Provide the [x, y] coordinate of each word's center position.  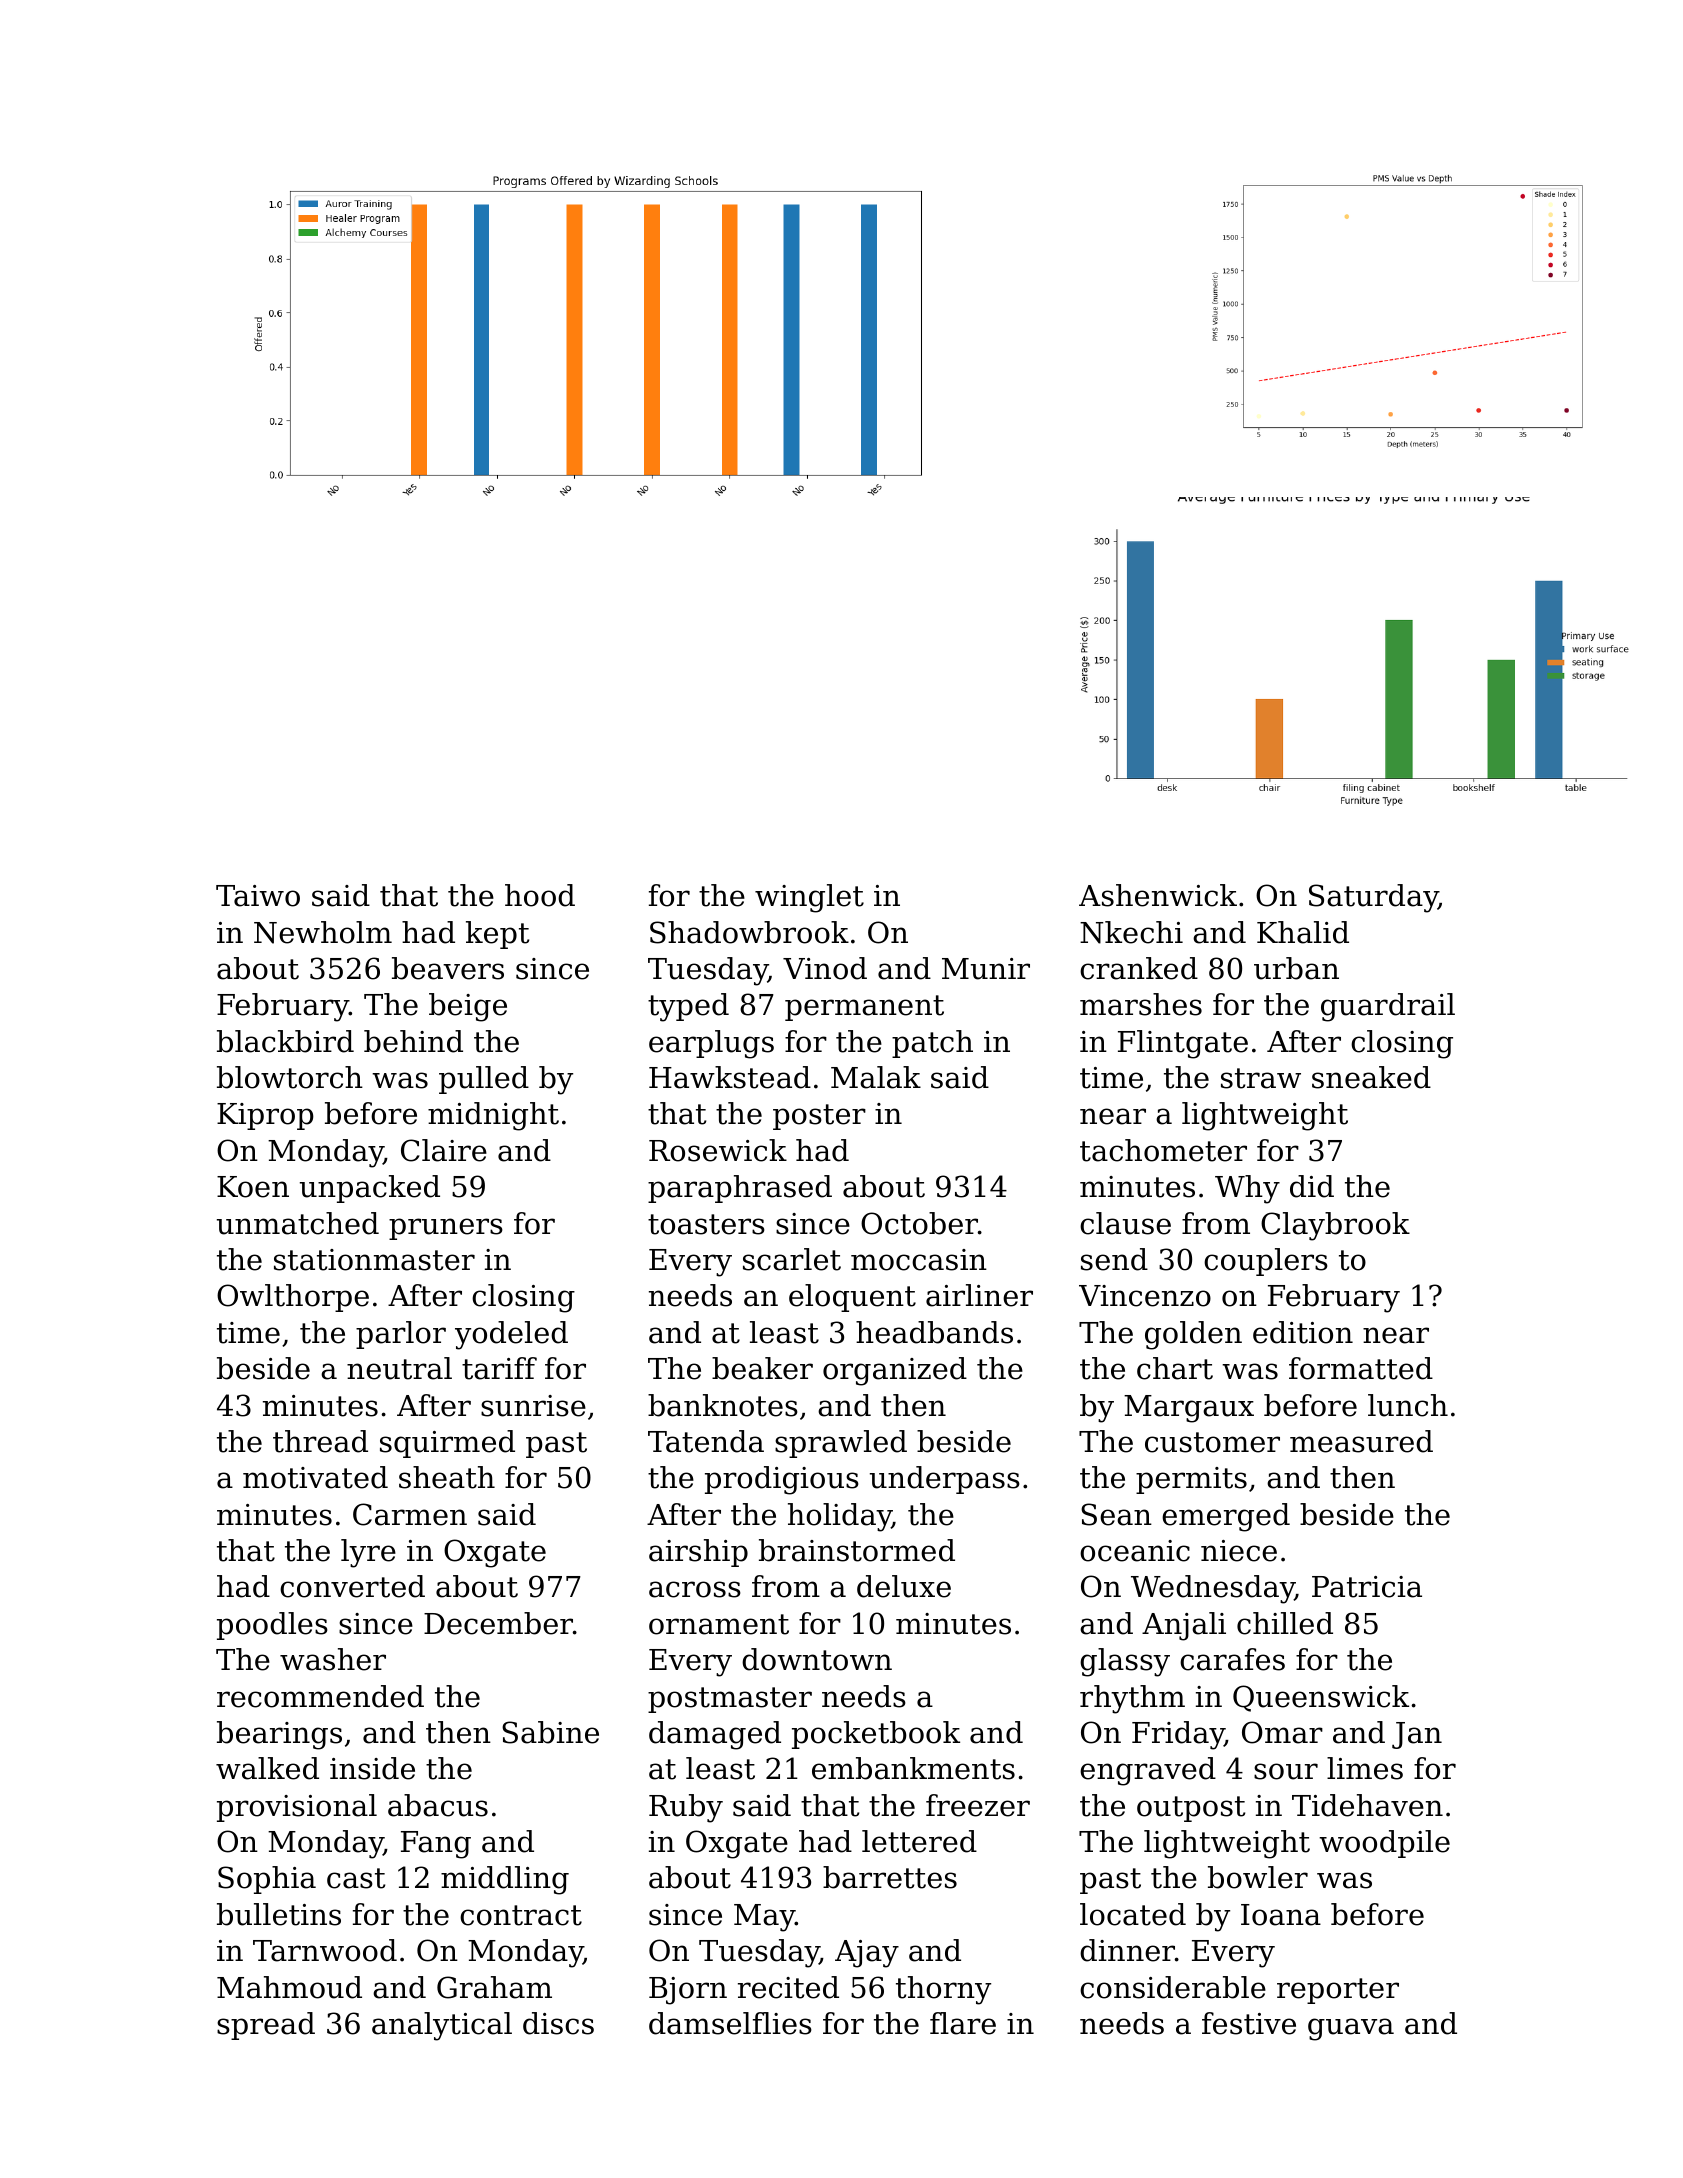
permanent [864, 1008]
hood [540, 895]
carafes [1232, 1659]
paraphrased [740, 1189]
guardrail [1388, 1007]
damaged [715, 1735]
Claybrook [1335, 1226]
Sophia [267, 1880]
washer [333, 1659]
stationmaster [374, 1260]
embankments [913, 1768]
